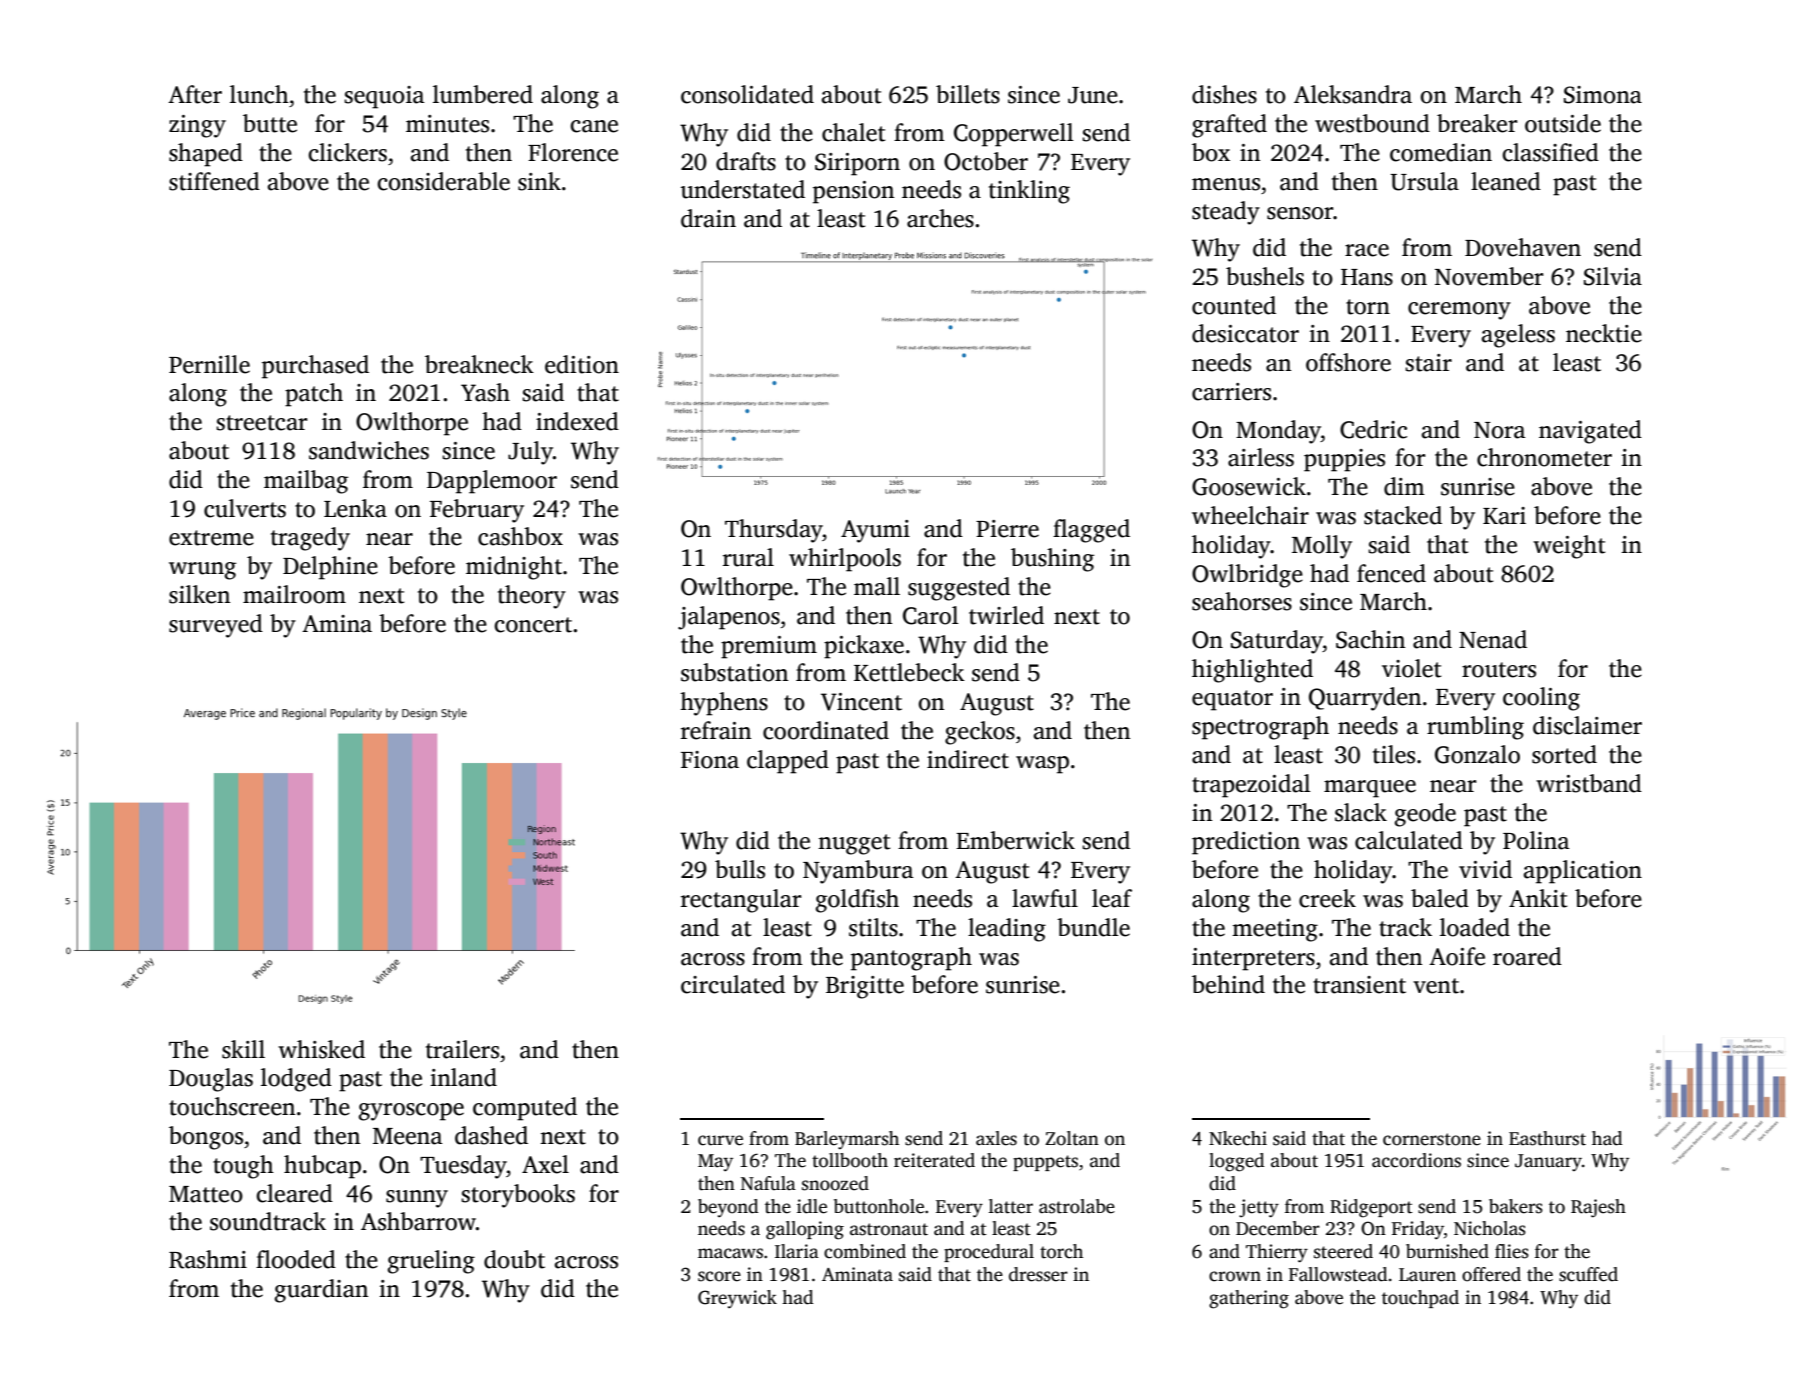  Describe the element at coordinates (1603, 95) in the page. I see `Simona` at that location.
